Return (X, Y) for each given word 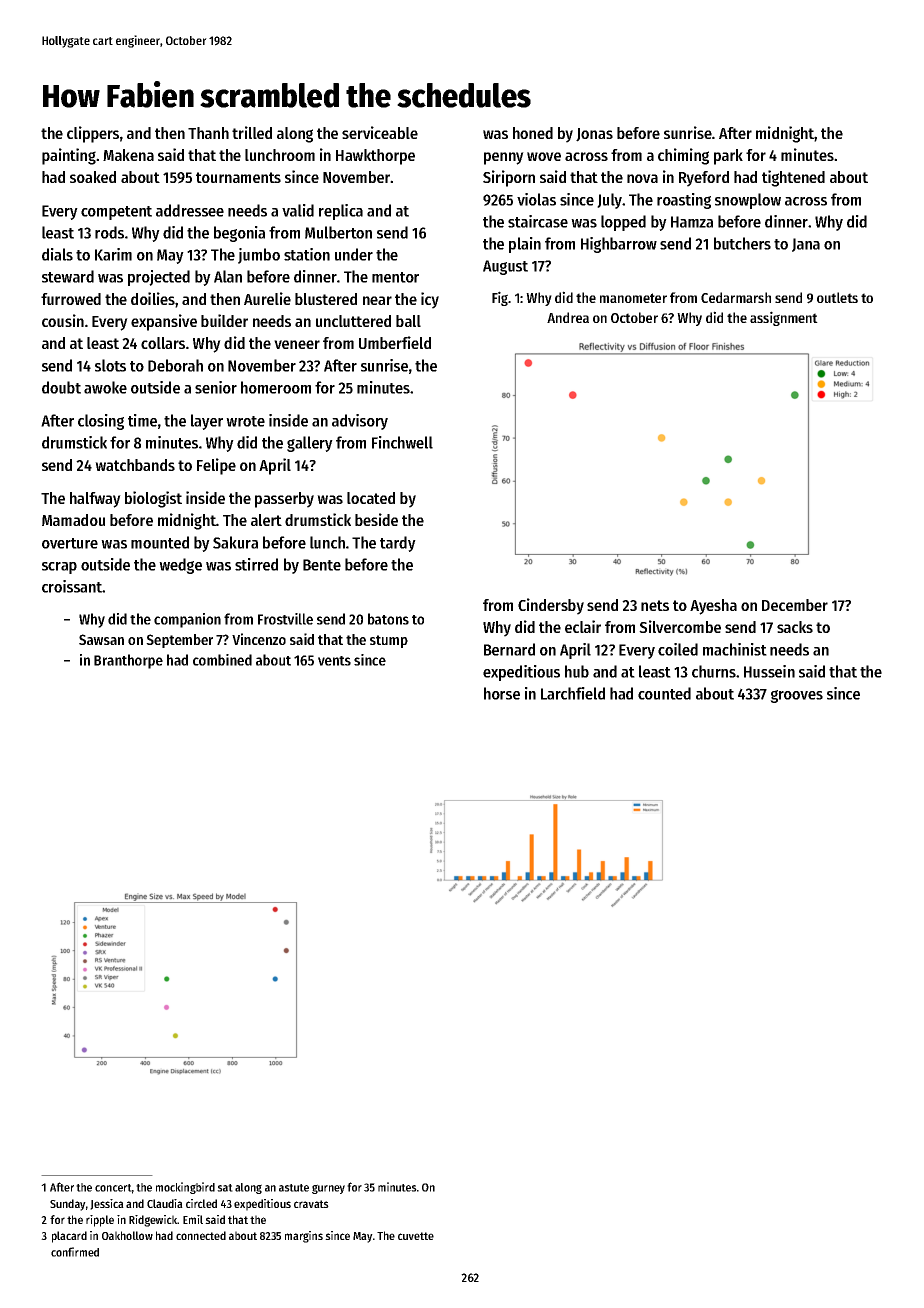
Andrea (568, 317)
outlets (837, 297)
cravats (311, 1204)
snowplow (748, 201)
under (354, 254)
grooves (796, 696)
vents (334, 661)
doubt (61, 387)
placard (69, 1237)
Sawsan (101, 639)
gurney (328, 1189)
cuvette (416, 1236)
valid (298, 210)
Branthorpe (128, 661)
